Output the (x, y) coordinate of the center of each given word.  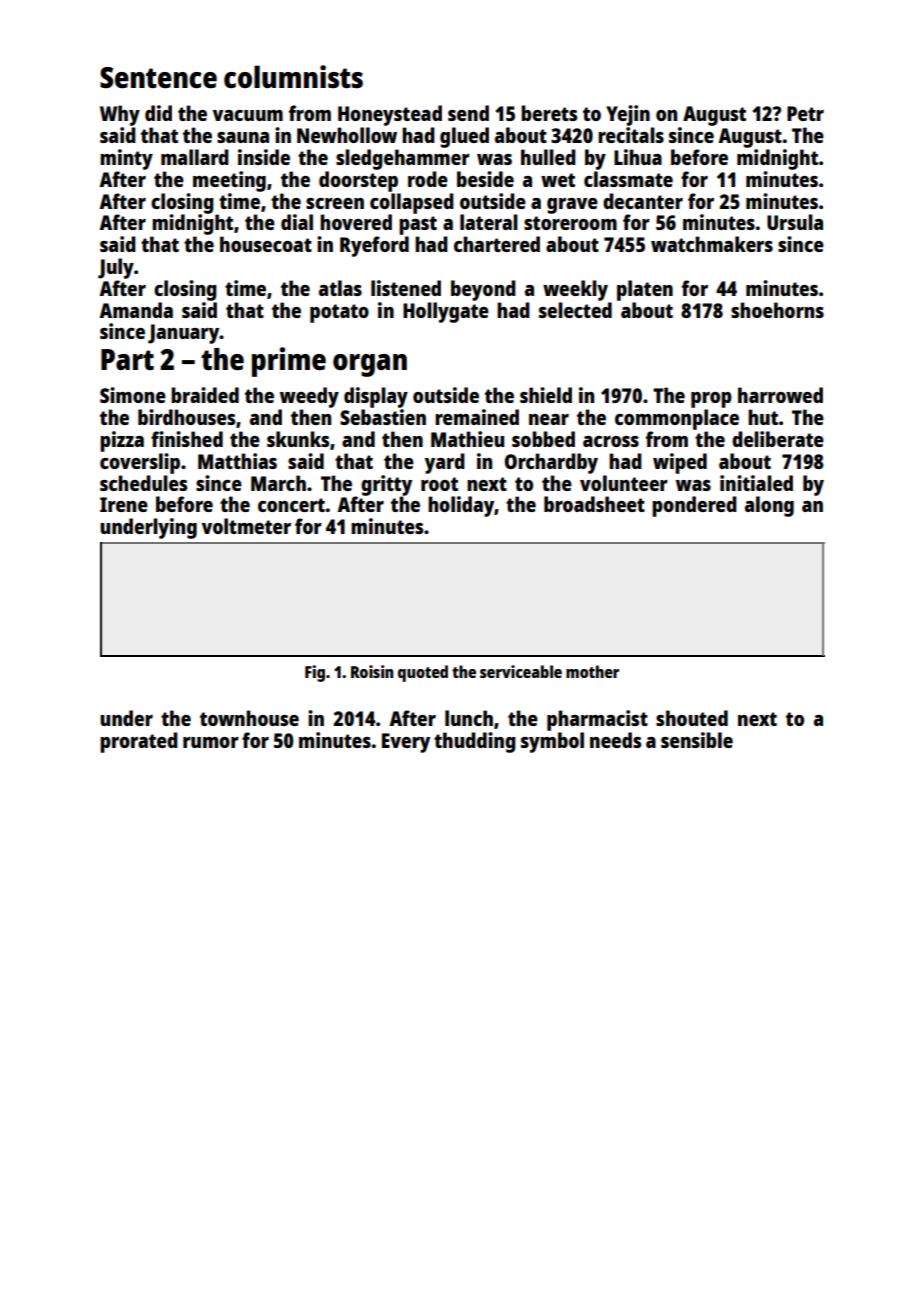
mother (592, 671)
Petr (805, 113)
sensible (697, 740)
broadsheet (594, 504)
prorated (139, 742)
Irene (124, 504)
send (468, 113)
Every (406, 743)
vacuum (248, 115)
